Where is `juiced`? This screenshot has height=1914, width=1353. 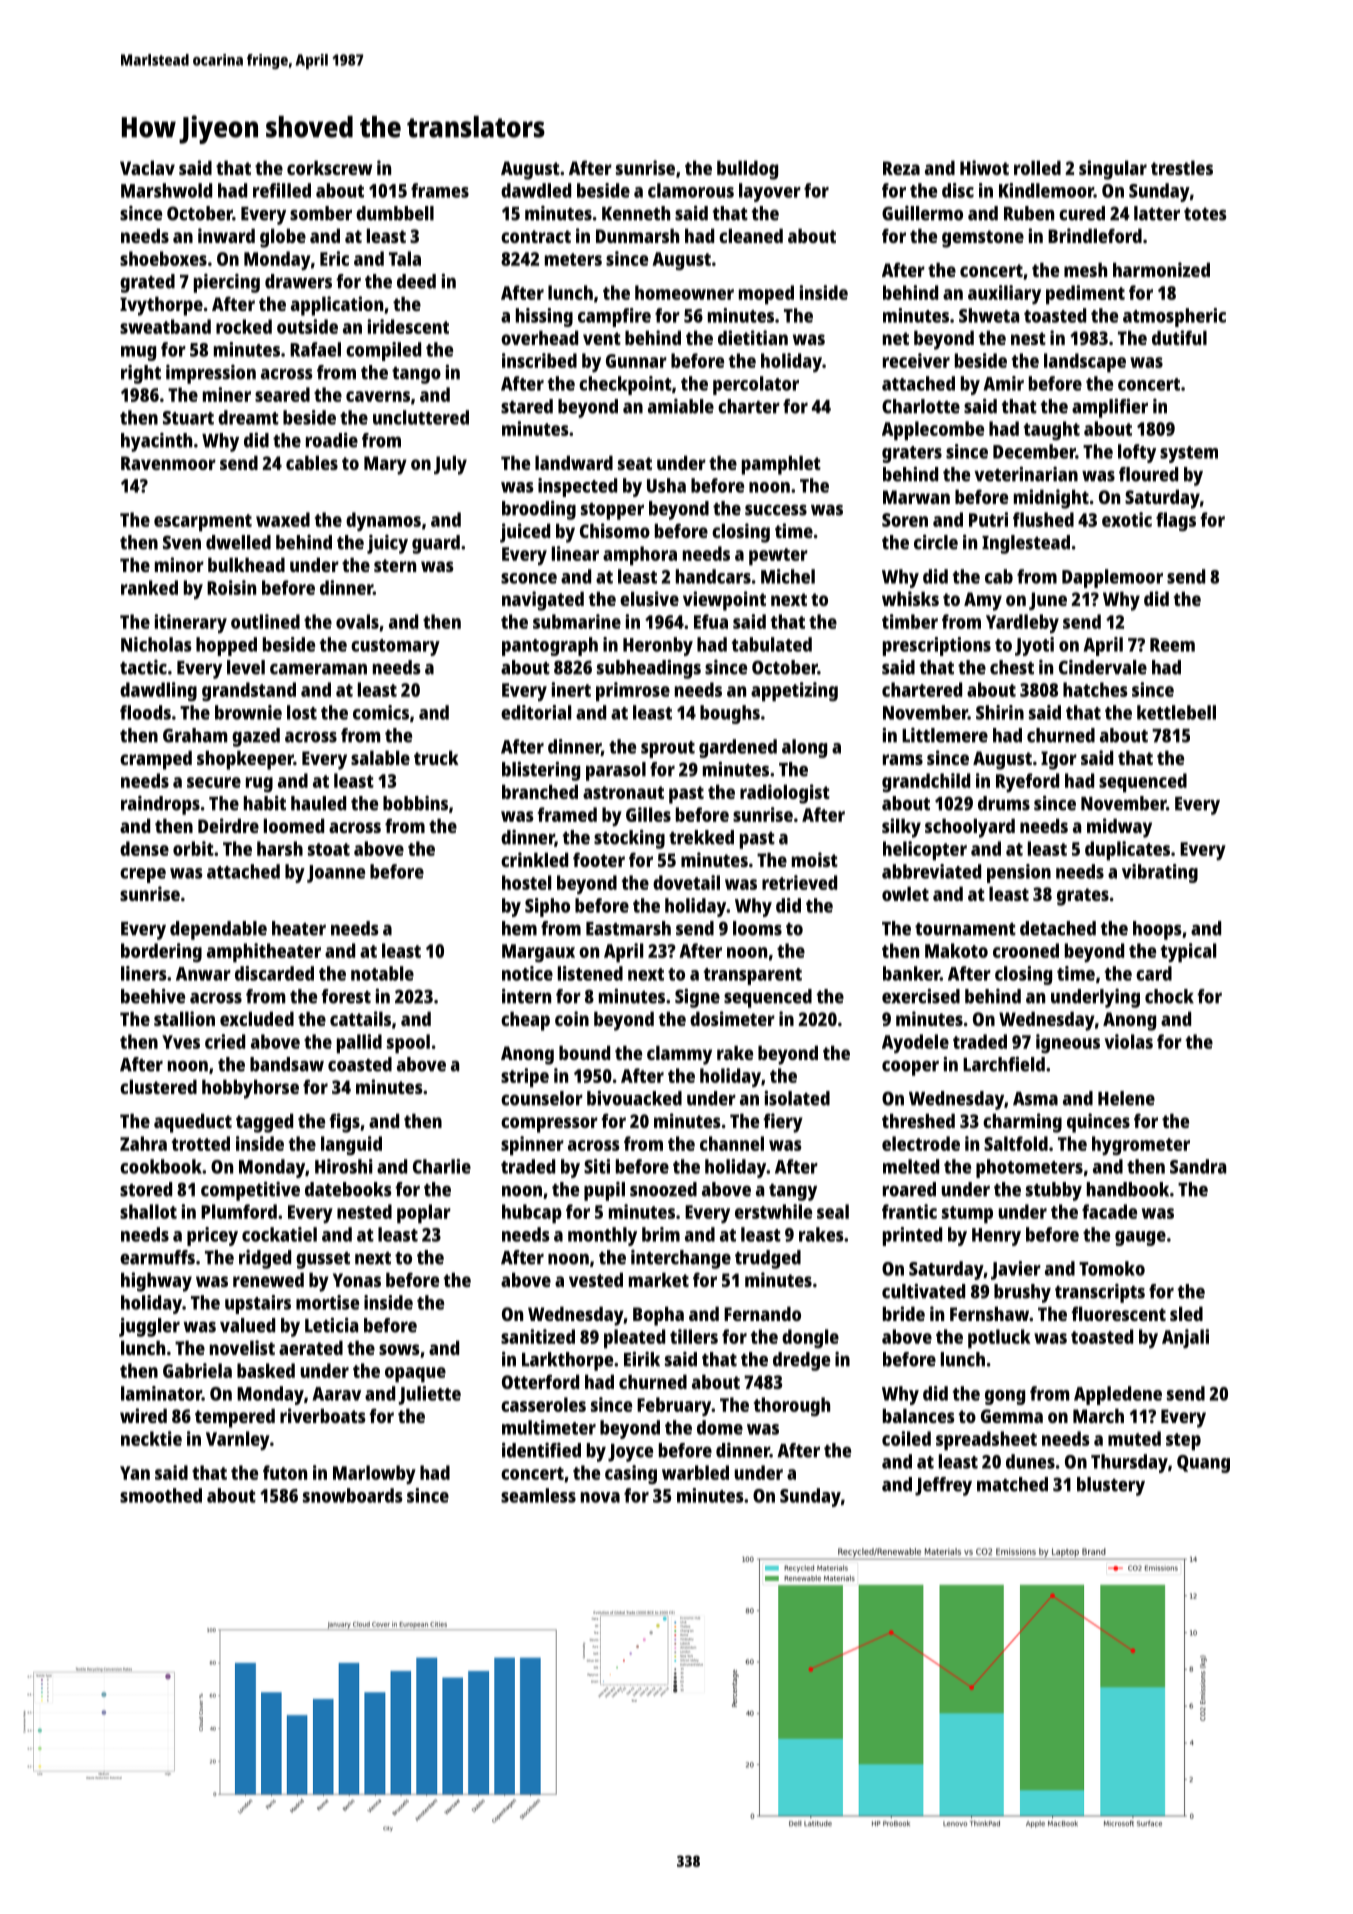
juiced is located at coordinates (525, 533).
